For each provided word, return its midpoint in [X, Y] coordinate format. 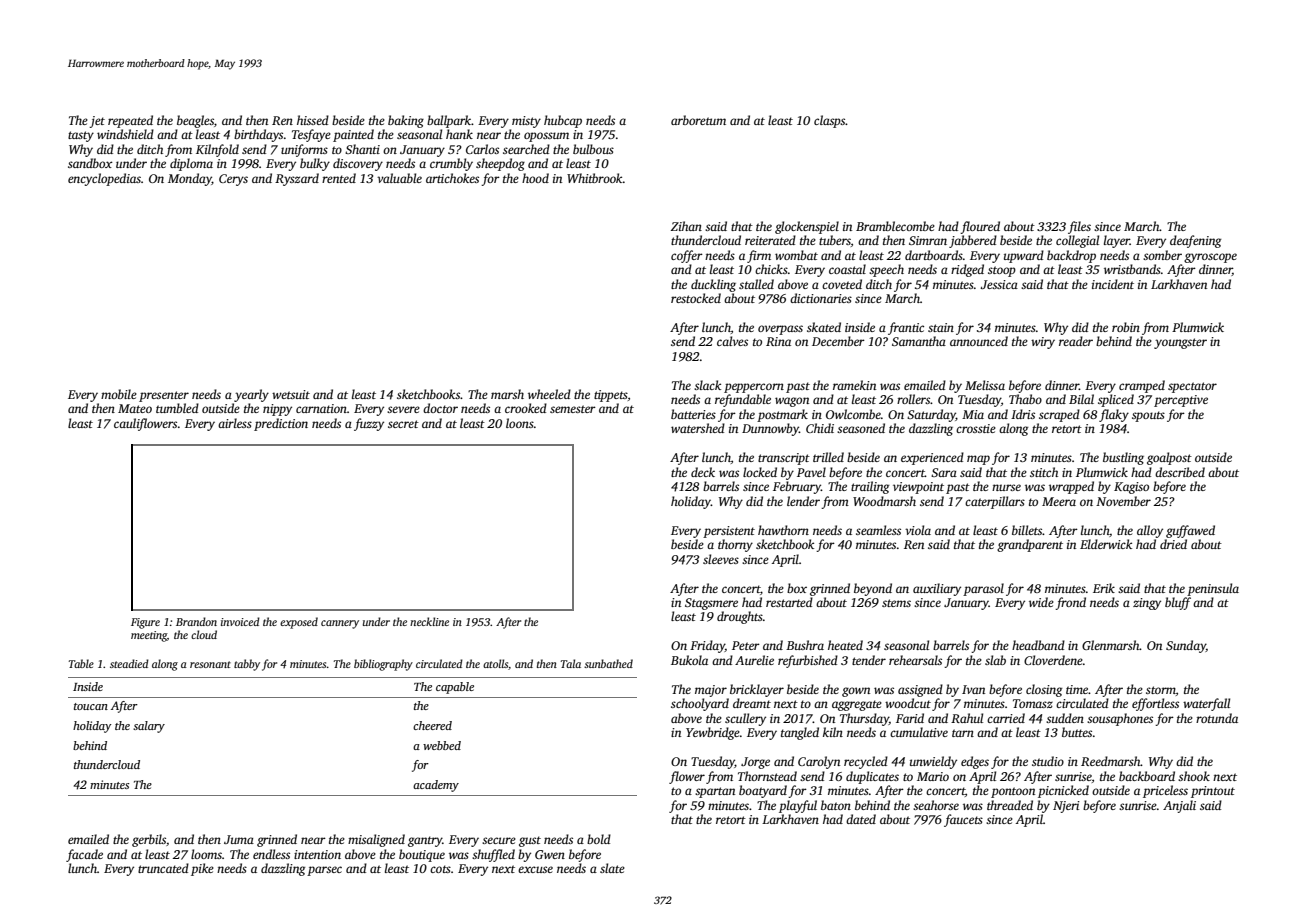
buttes [1077, 732]
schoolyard [700, 704]
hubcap [563, 121]
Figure [145, 623]
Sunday [1186, 646]
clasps [830, 121]
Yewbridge [713, 733]
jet [97, 122]
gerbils [149, 840]
